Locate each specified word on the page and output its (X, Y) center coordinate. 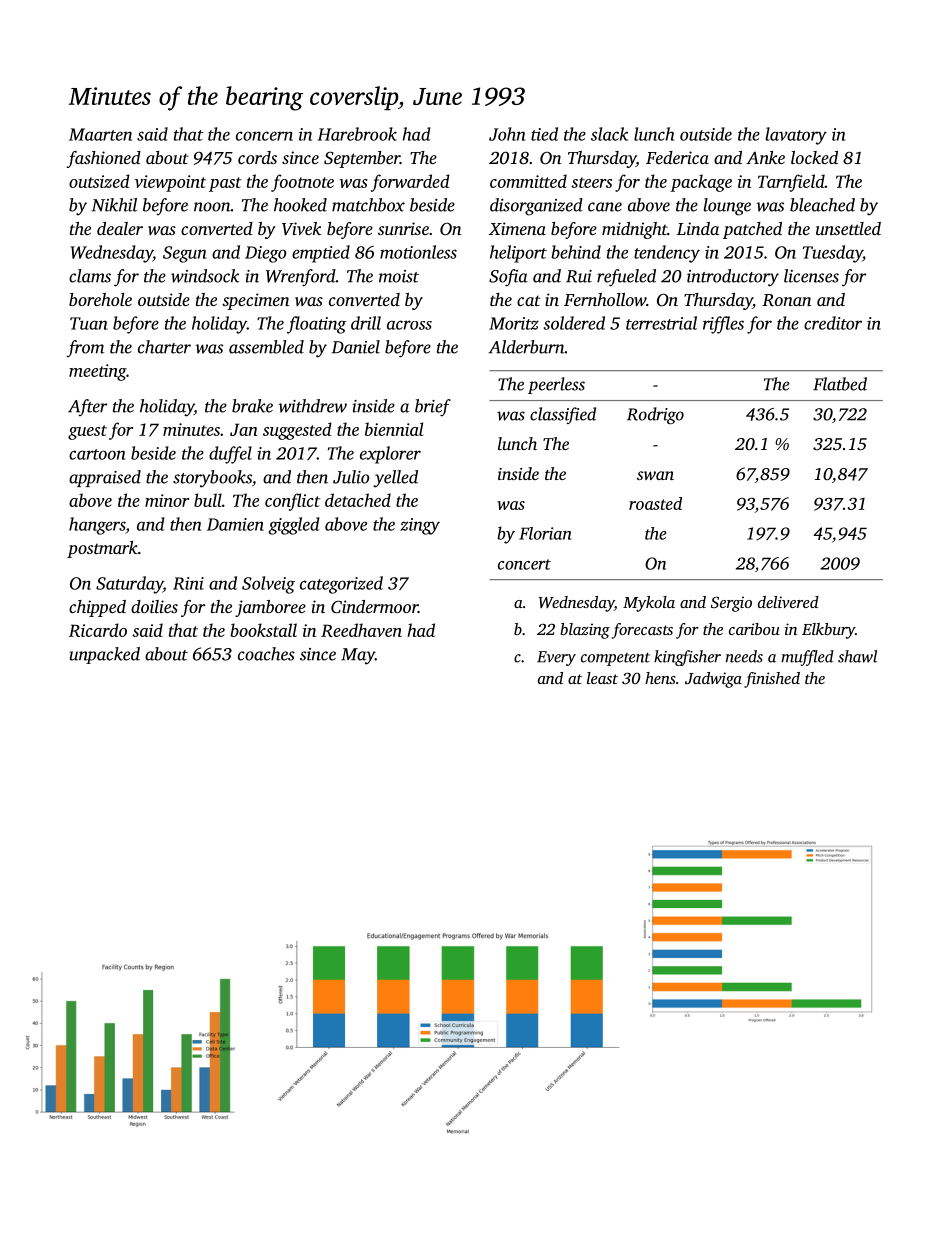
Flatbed (840, 384)
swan (655, 475)
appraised (105, 478)
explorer (390, 455)
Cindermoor (374, 607)
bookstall (263, 630)
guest (87, 432)
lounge (727, 207)
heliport (518, 254)
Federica (677, 157)
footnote (302, 183)
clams (90, 276)
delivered (788, 602)
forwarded (410, 183)
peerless (556, 385)
